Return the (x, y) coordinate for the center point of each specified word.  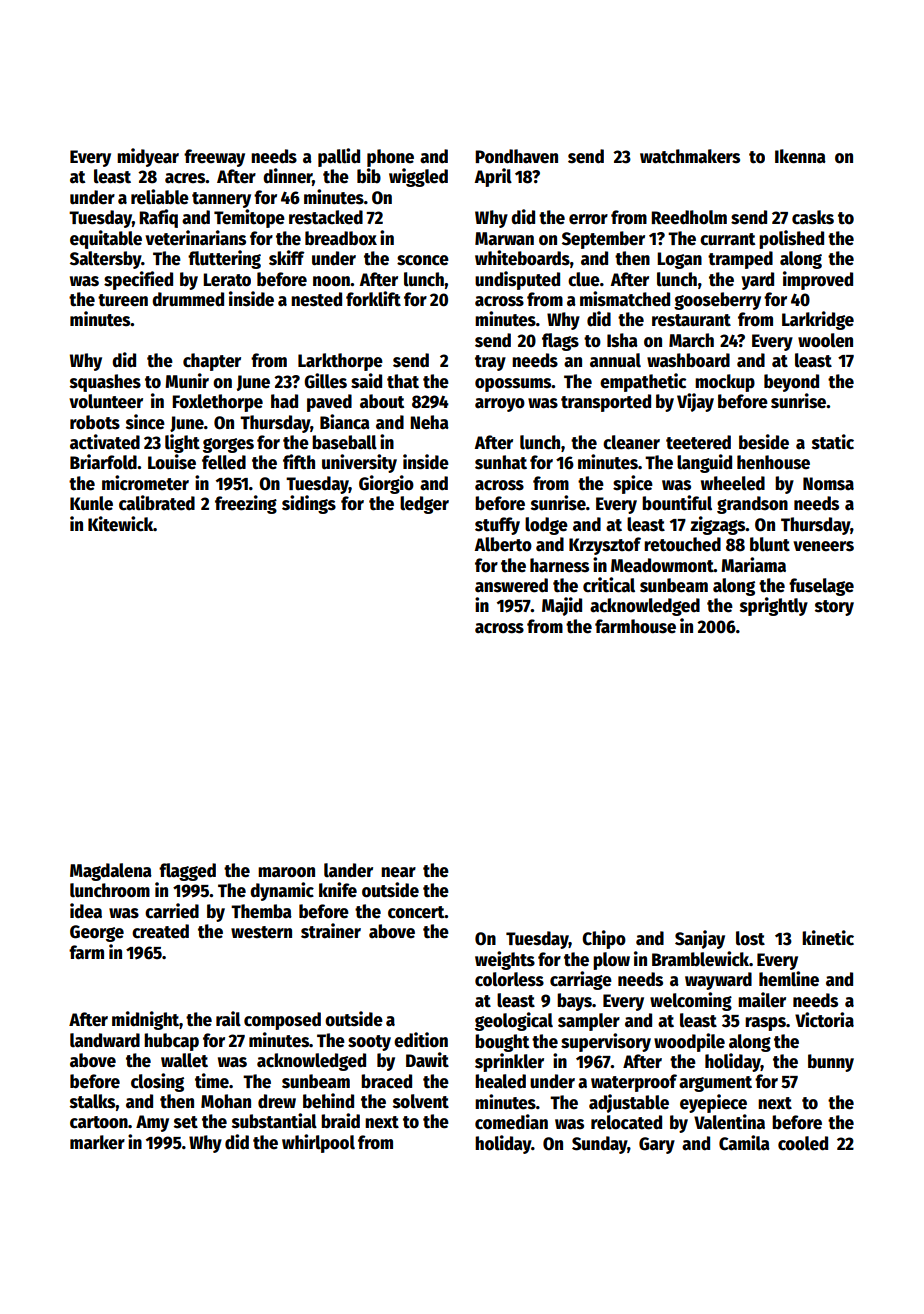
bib (369, 176)
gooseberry (717, 301)
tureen (123, 300)
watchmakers (690, 156)
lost (750, 938)
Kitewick (120, 524)
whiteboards (522, 258)
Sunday (600, 1145)
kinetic (828, 938)
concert (416, 912)
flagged (187, 872)
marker (97, 1142)
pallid (339, 157)
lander (348, 870)
